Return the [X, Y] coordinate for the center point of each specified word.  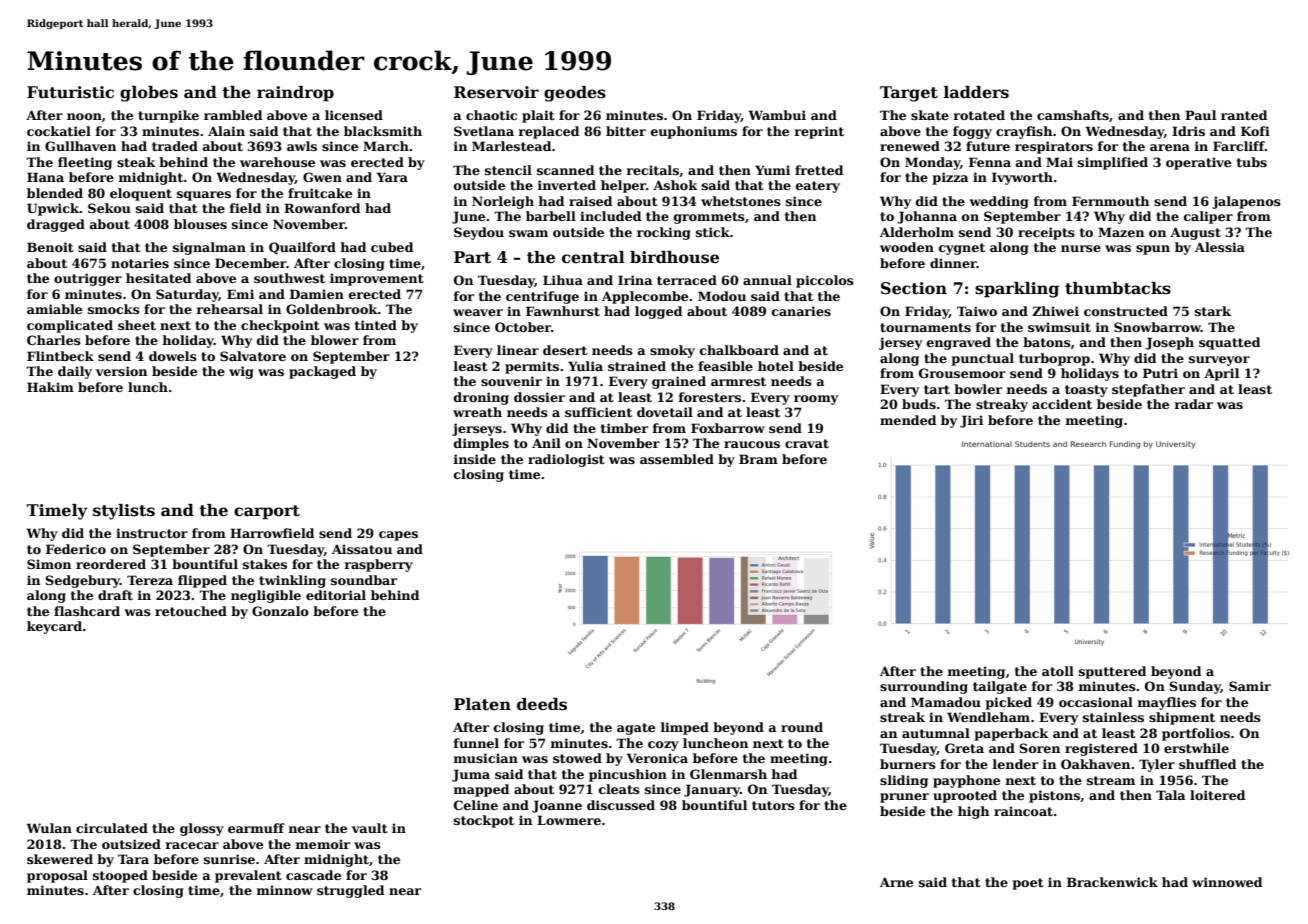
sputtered [1112, 672]
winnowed [1227, 882]
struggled [350, 891]
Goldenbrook [332, 309]
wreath [477, 412]
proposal [57, 876]
